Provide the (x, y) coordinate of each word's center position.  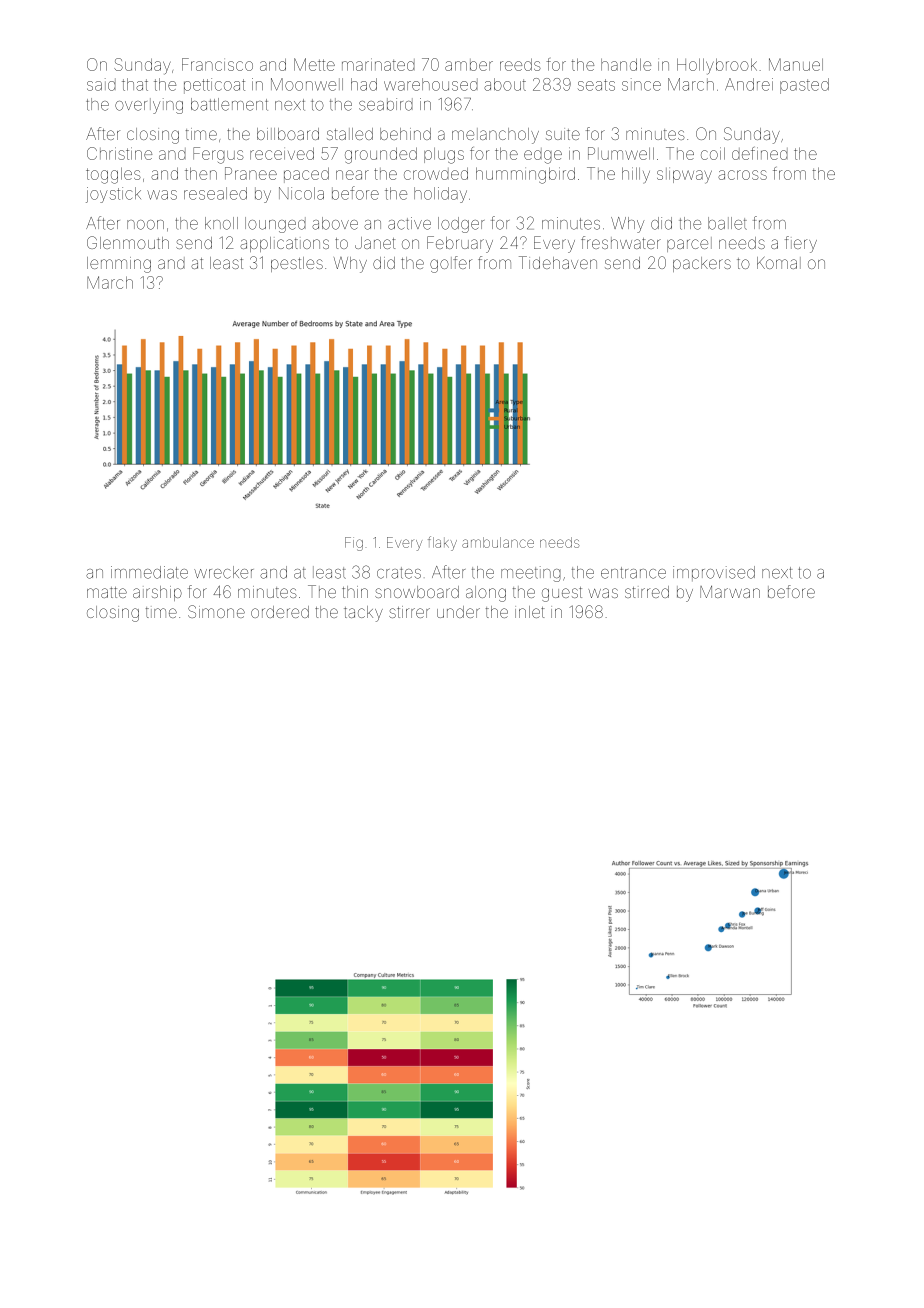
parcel (689, 244)
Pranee (251, 173)
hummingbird (525, 175)
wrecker (224, 572)
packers (702, 264)
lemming (119, 265)
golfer (451, 264)
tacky (363, 614)
